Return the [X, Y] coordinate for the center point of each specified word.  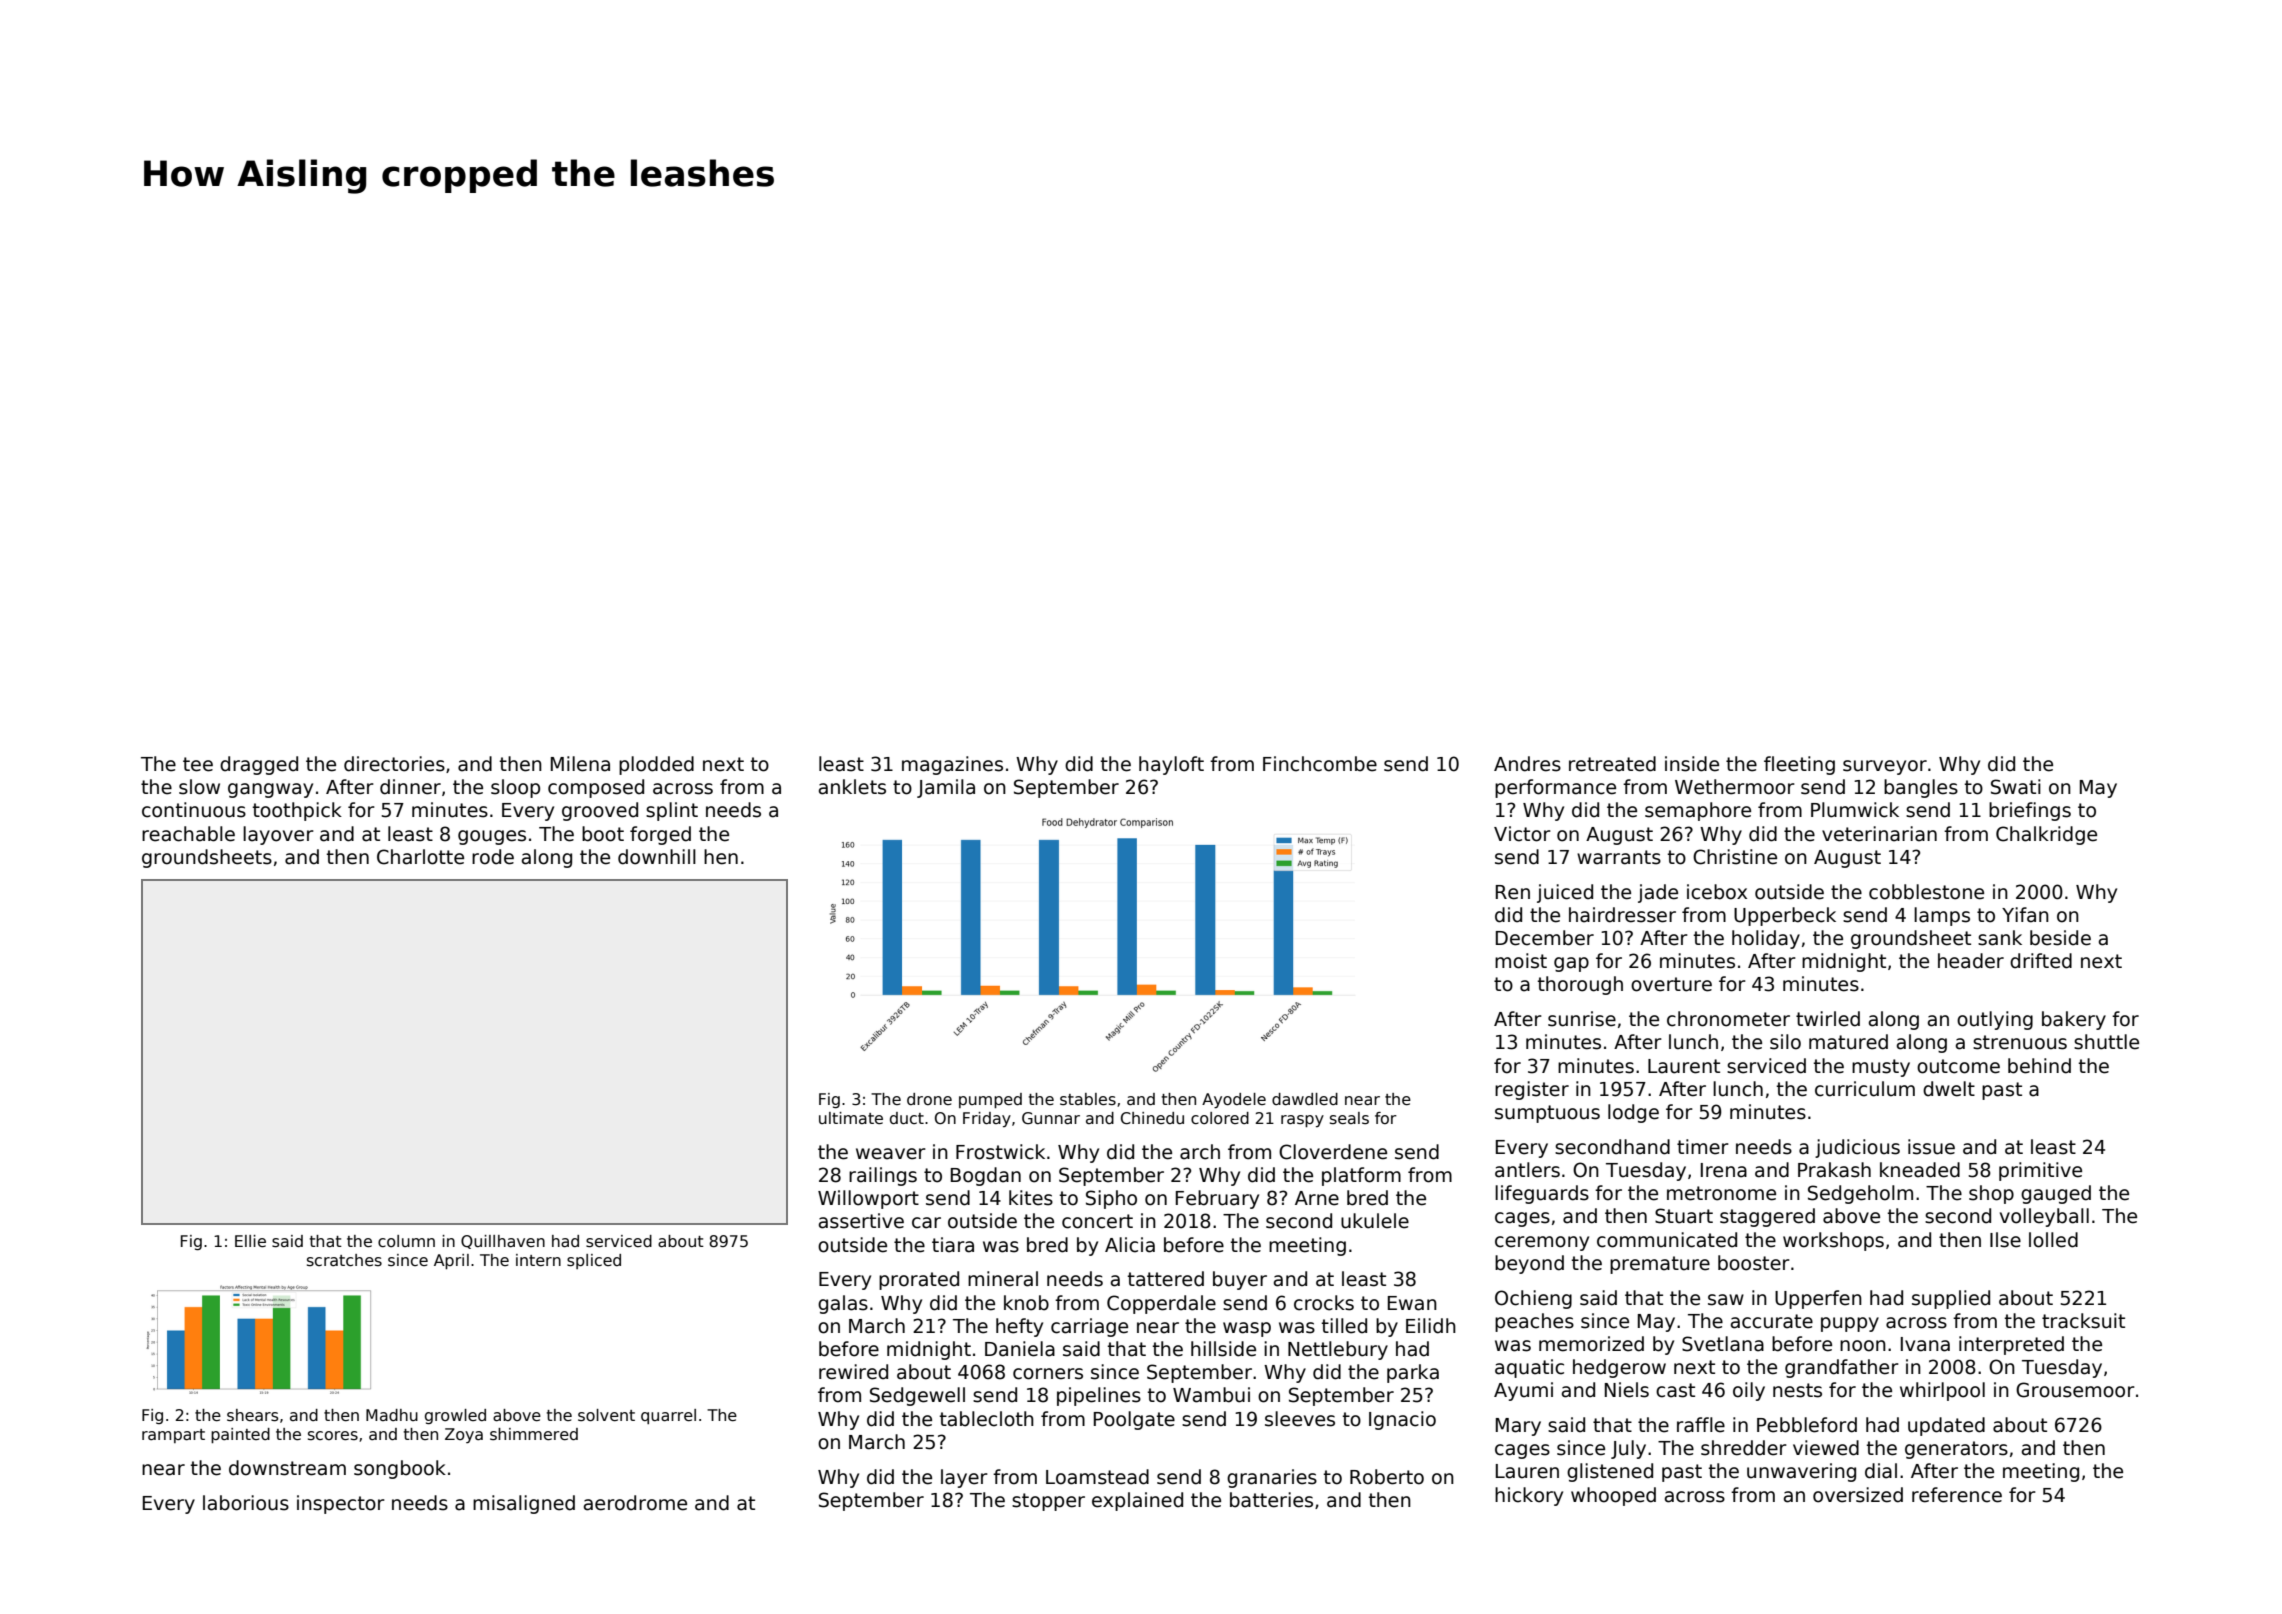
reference [1957, 1495]
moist [1521, 961]
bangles [1921, 788]
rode [493, 857]
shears [253, 1415]
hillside [1223, 1349]
